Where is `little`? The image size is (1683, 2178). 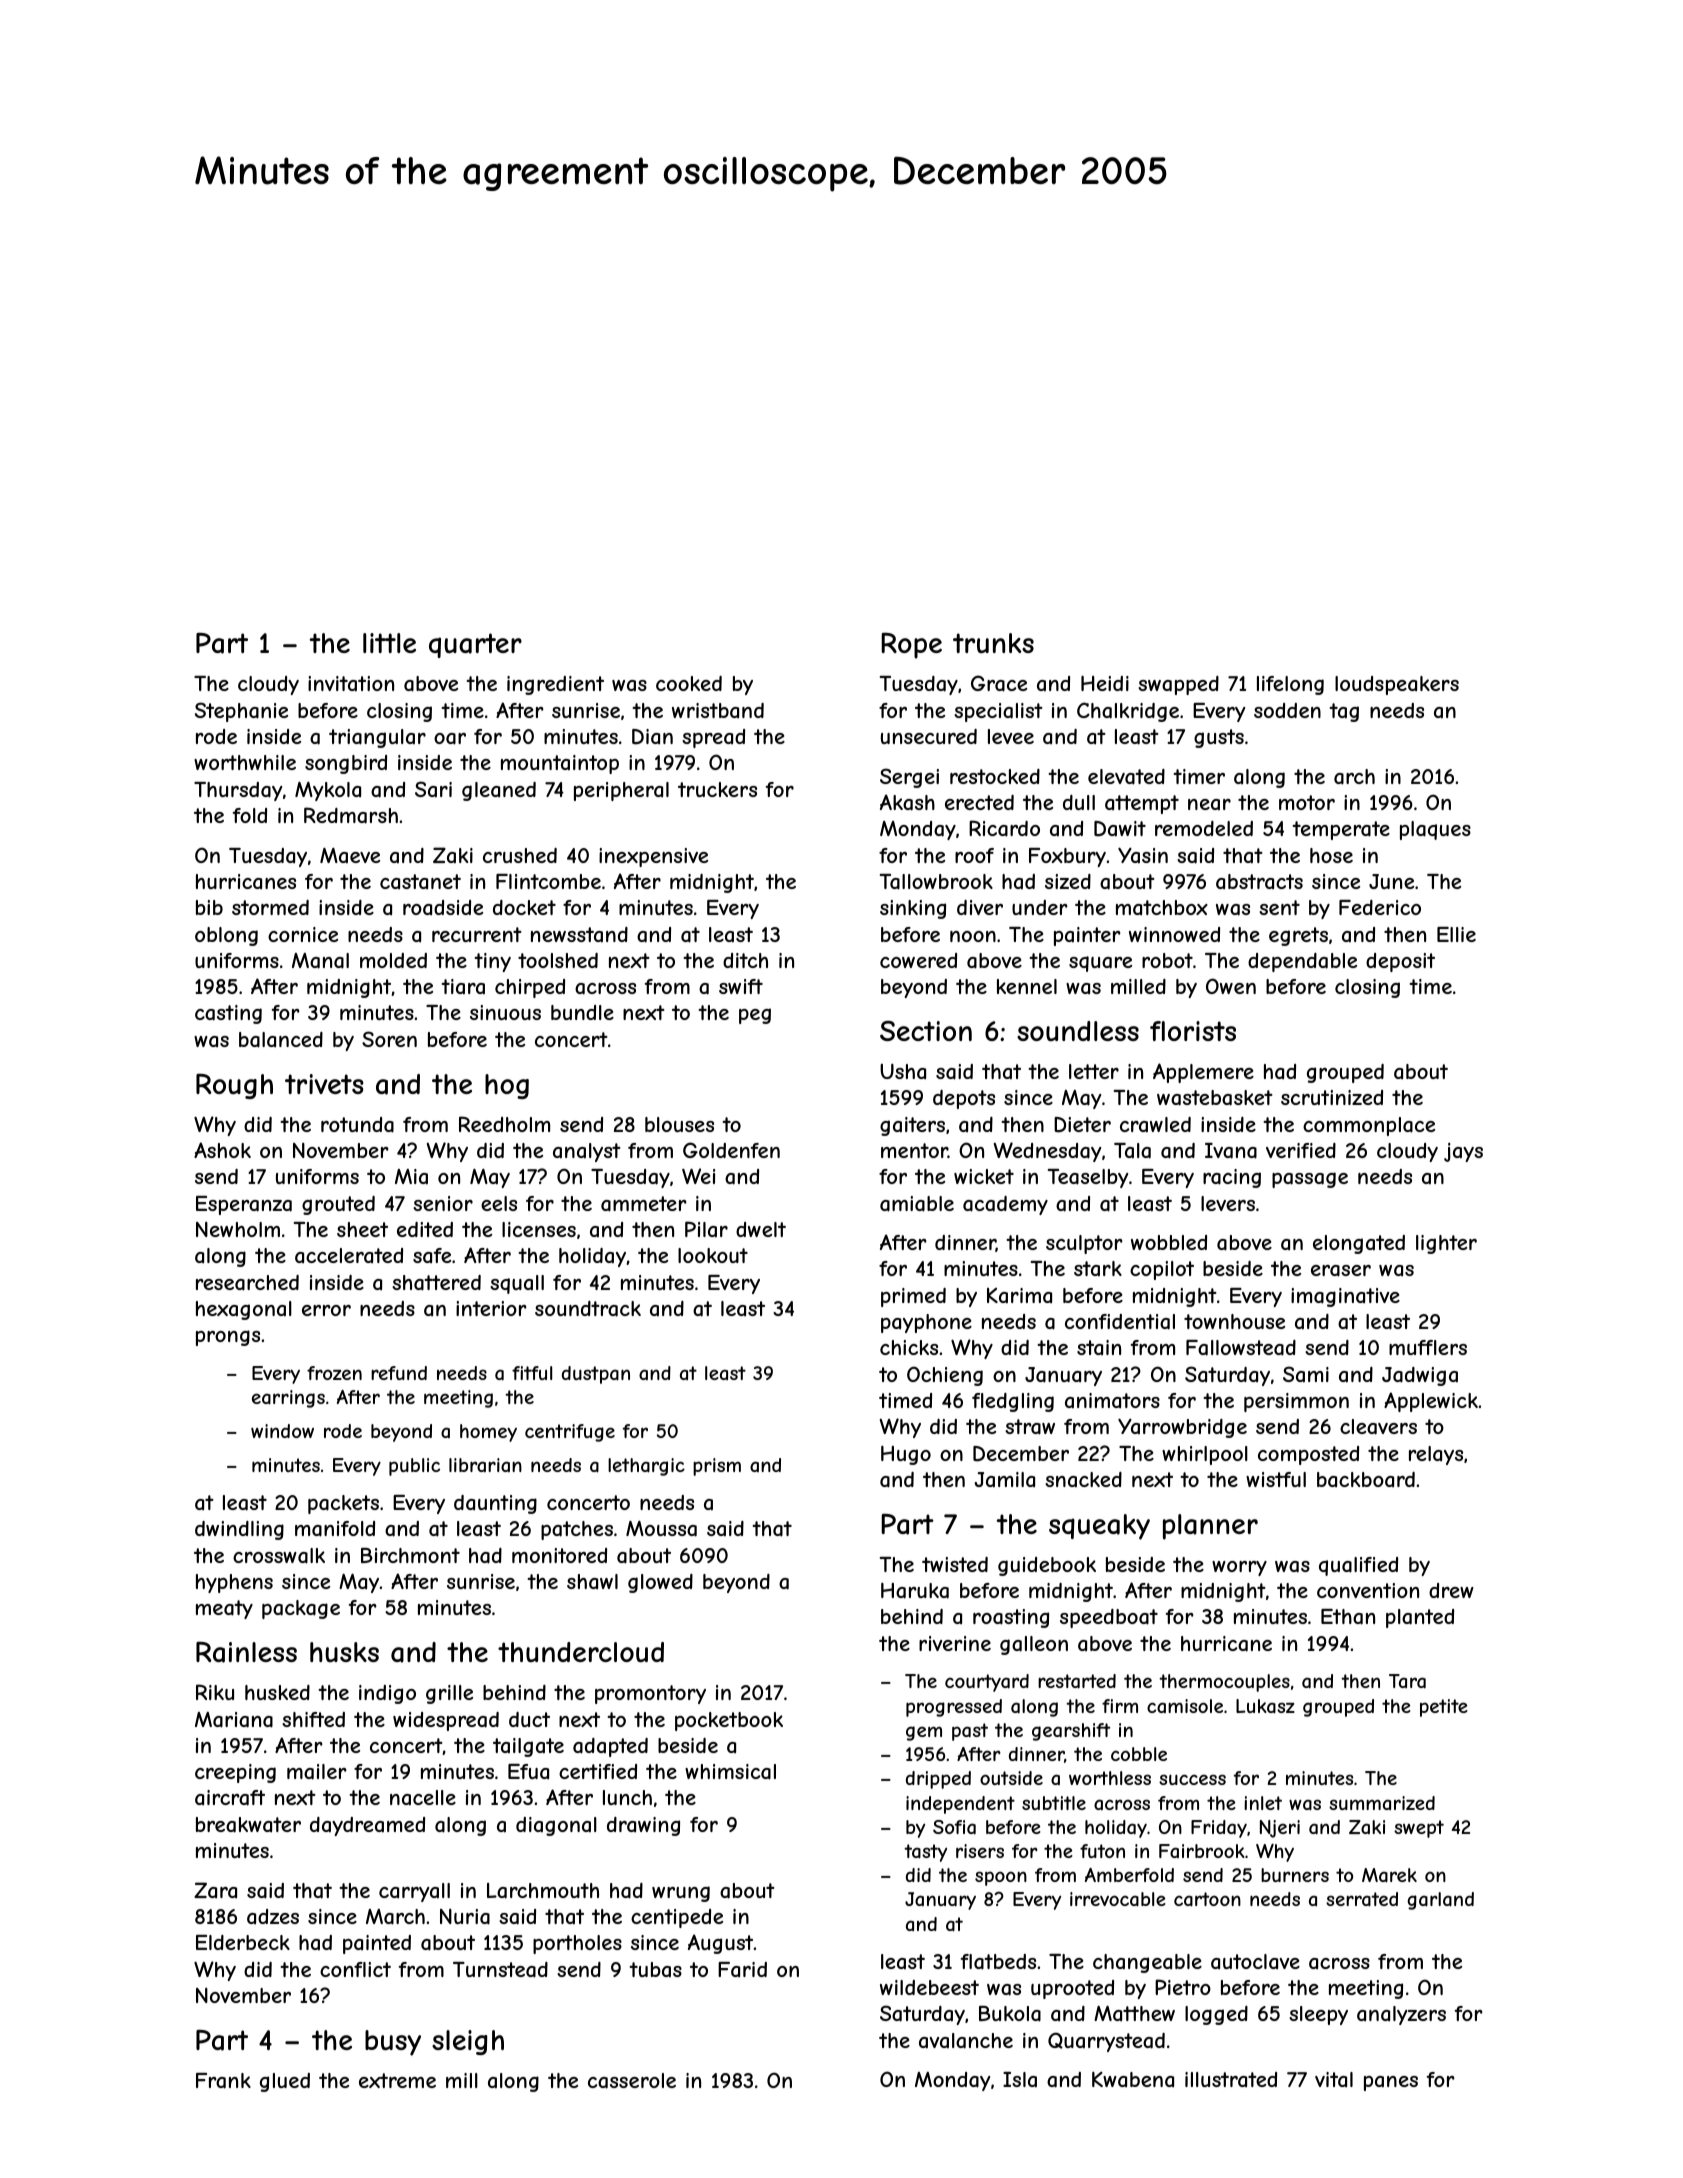 little is located at coordinates (389, 643).
